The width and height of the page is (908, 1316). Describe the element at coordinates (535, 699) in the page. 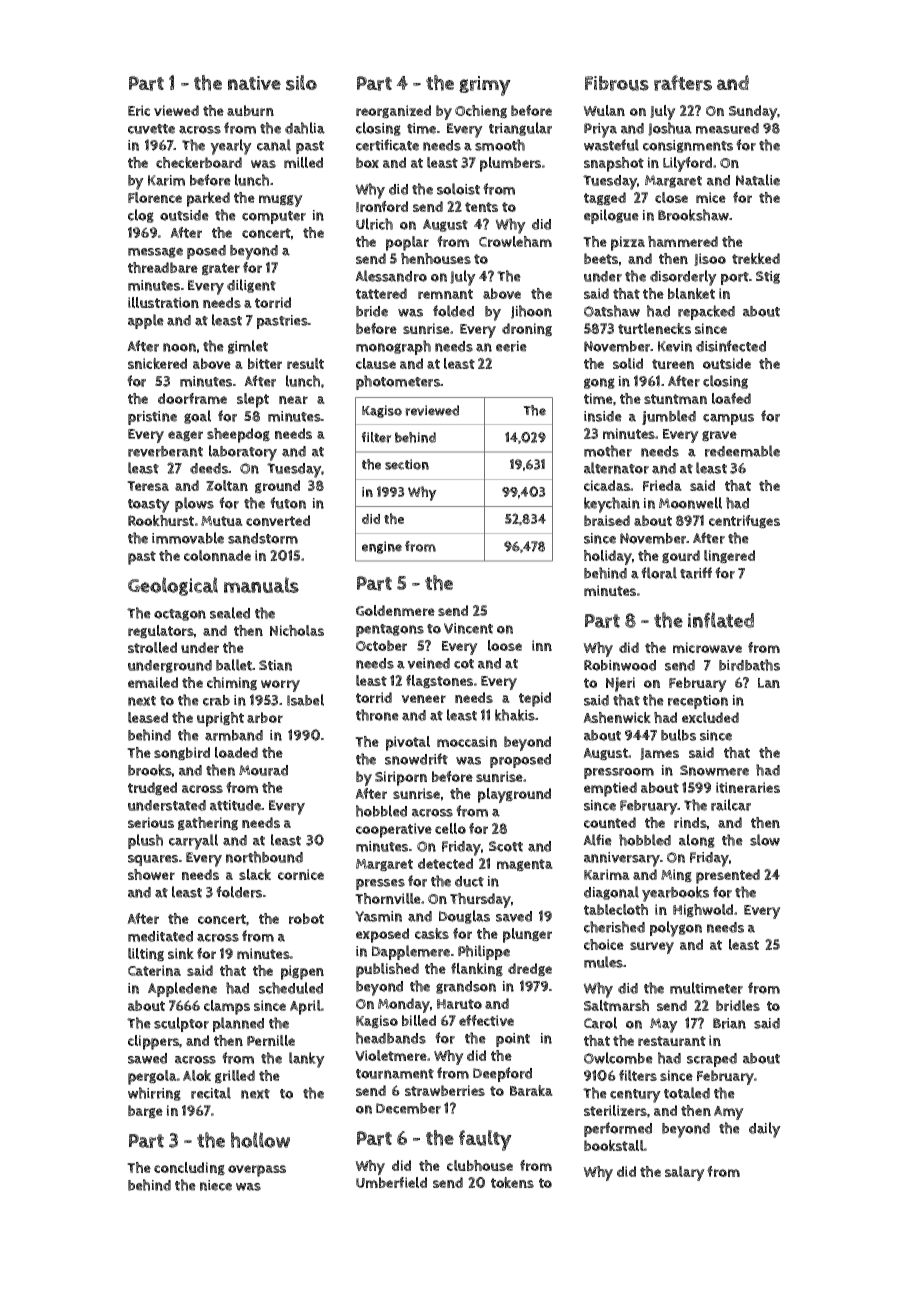

I see `tepid` at that location.
